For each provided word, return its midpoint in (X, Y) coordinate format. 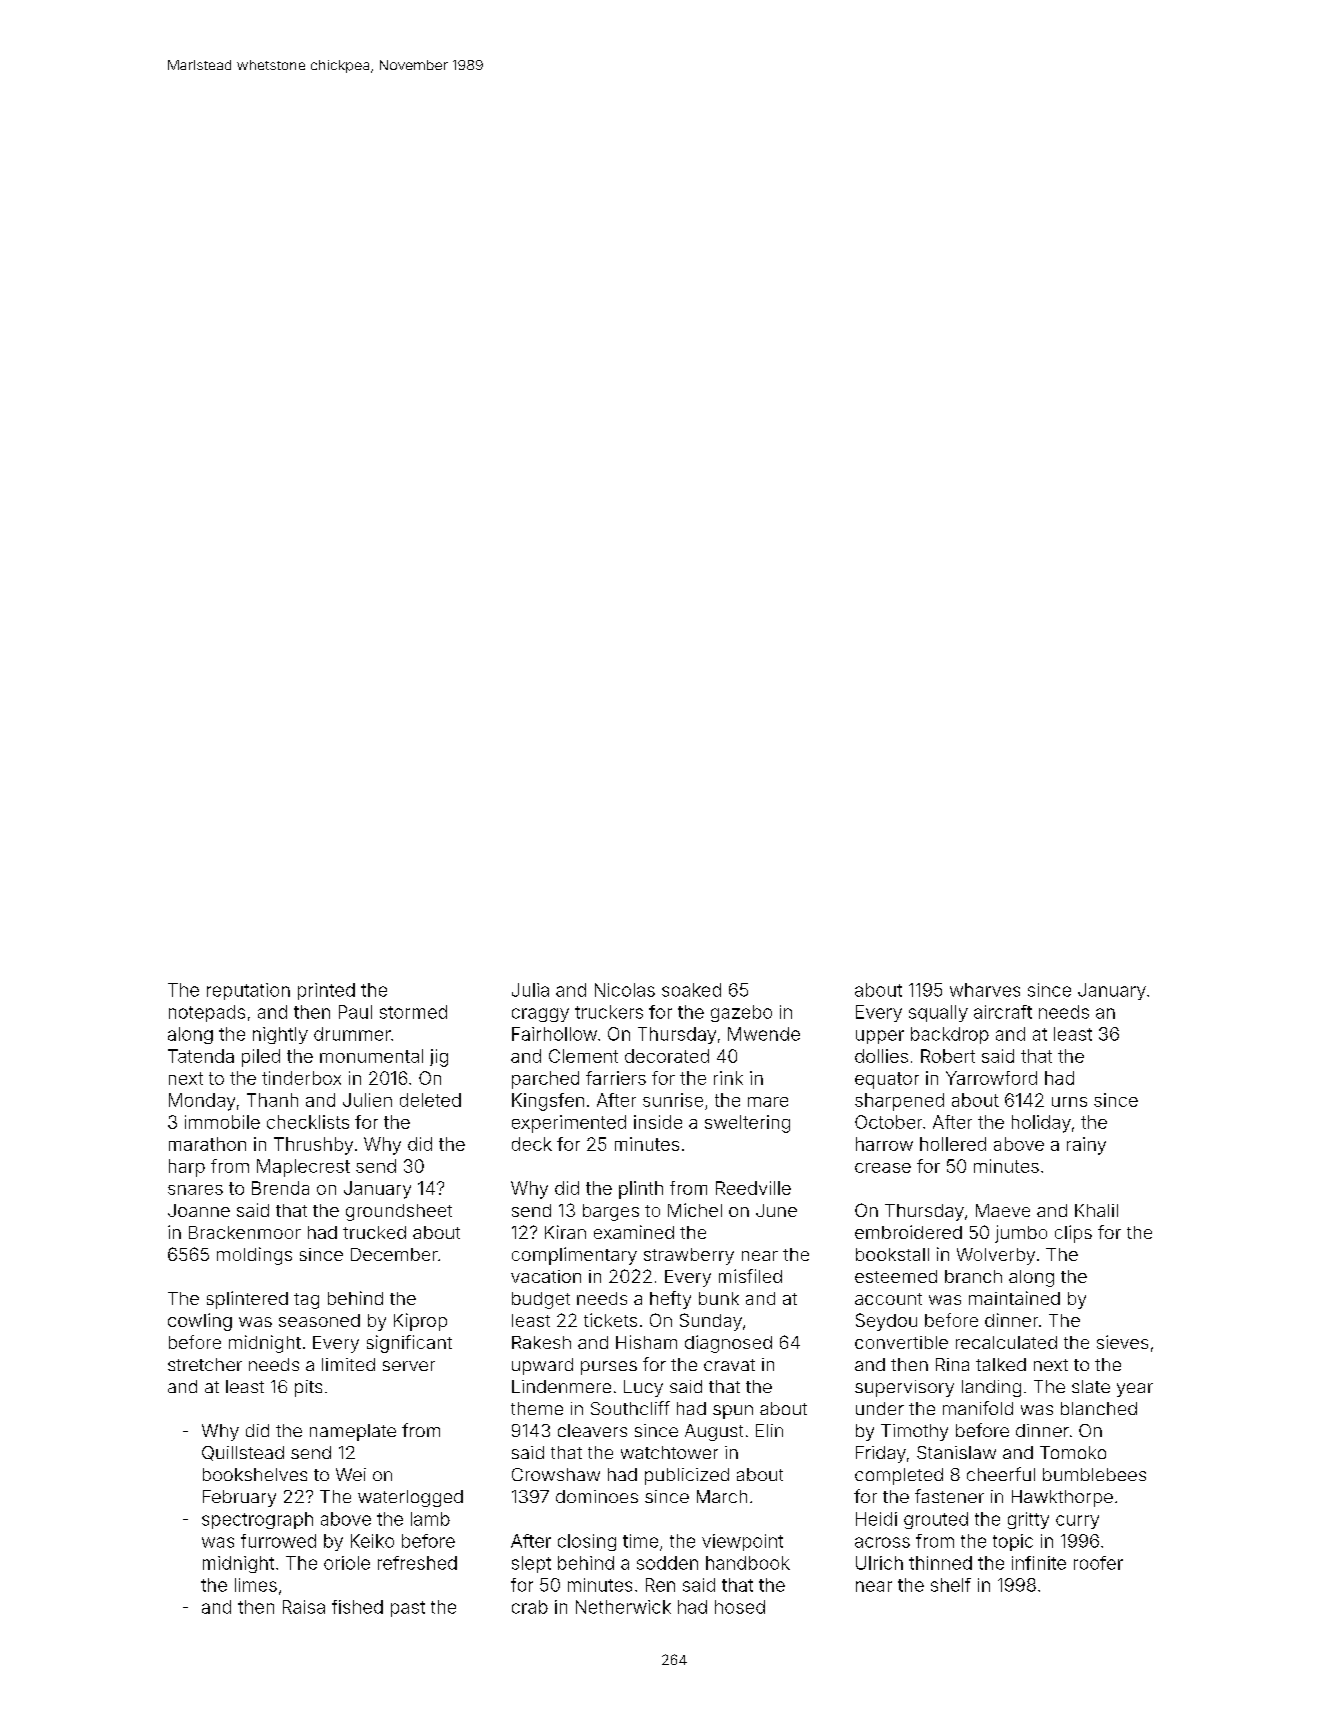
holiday (1041, 1124)
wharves (985, 990)
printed (326, 991)
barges (611, 1212)
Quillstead (243, 1453)
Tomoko (1073, 1452)
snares (195, 1190)
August (714, 1432)
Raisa (304, 1607)
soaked (691, 990)
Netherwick (623, 1607)
